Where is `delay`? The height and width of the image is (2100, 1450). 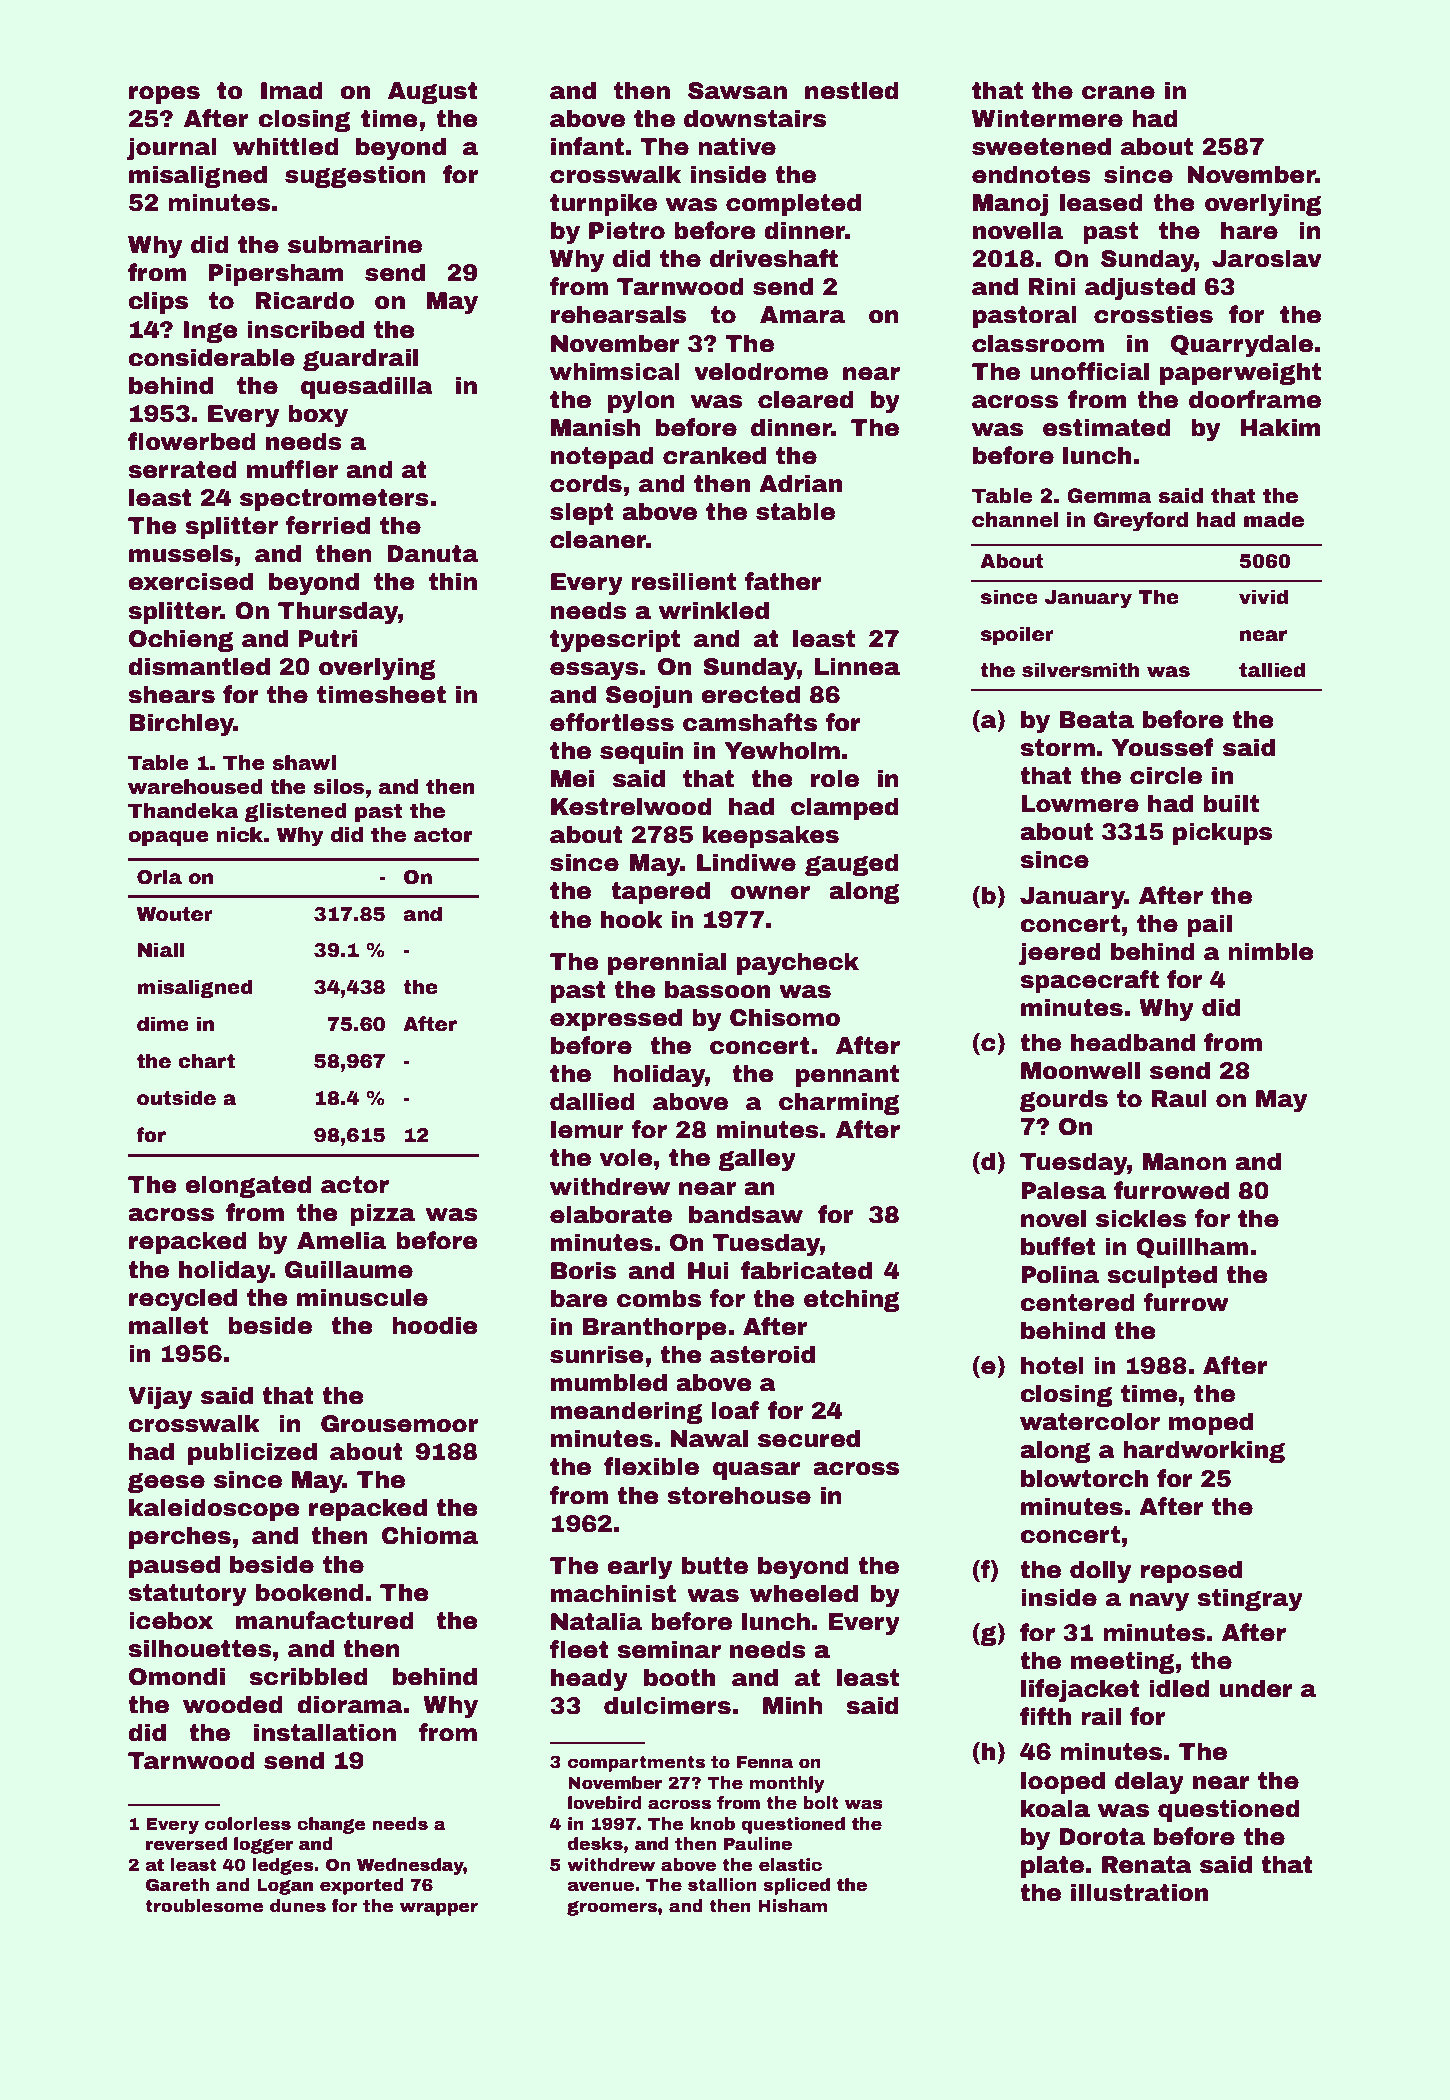
delay is located at coordinates (1149, 1782).
